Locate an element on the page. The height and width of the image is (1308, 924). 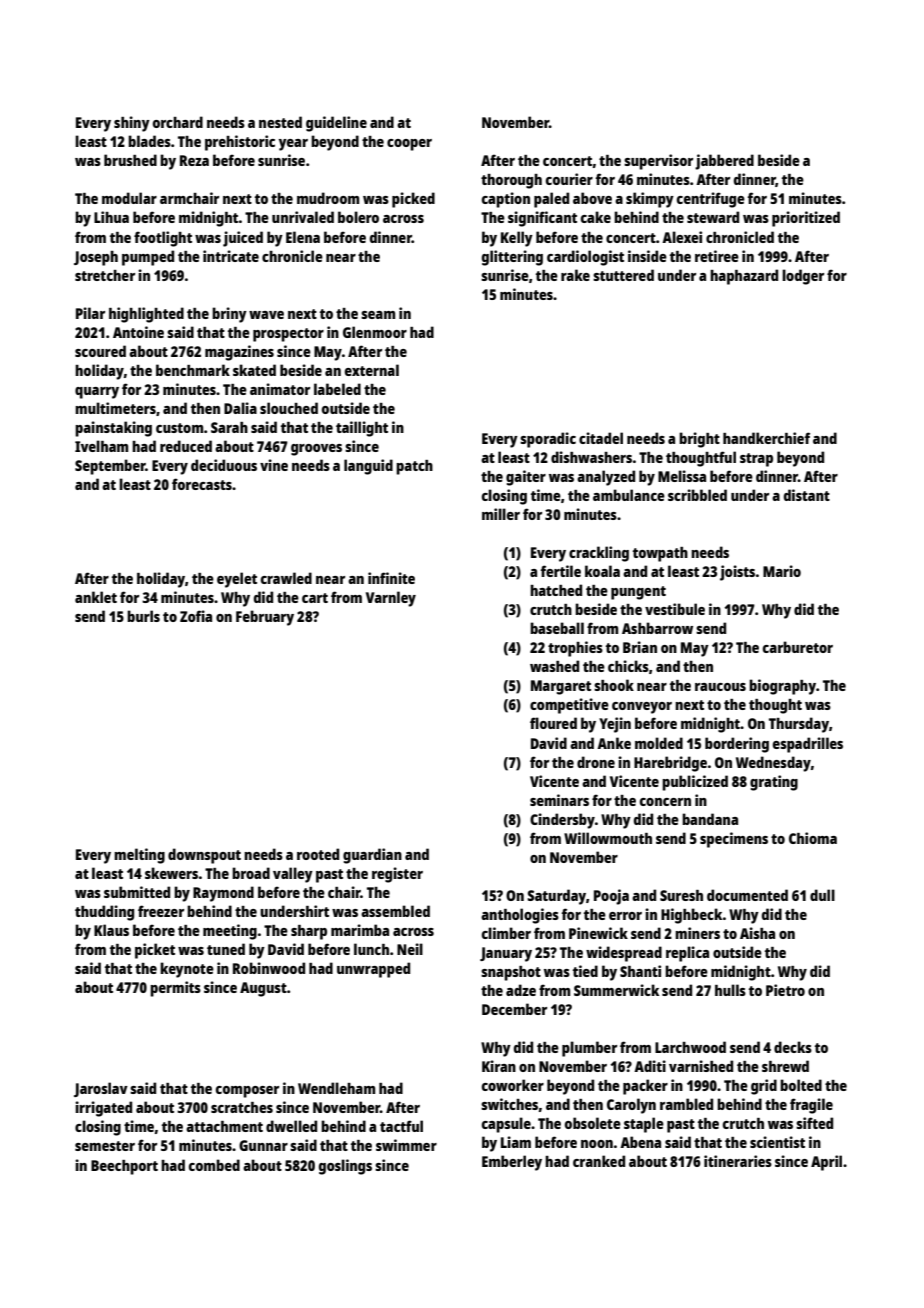
downspout is located at coordinates (204, 856).
